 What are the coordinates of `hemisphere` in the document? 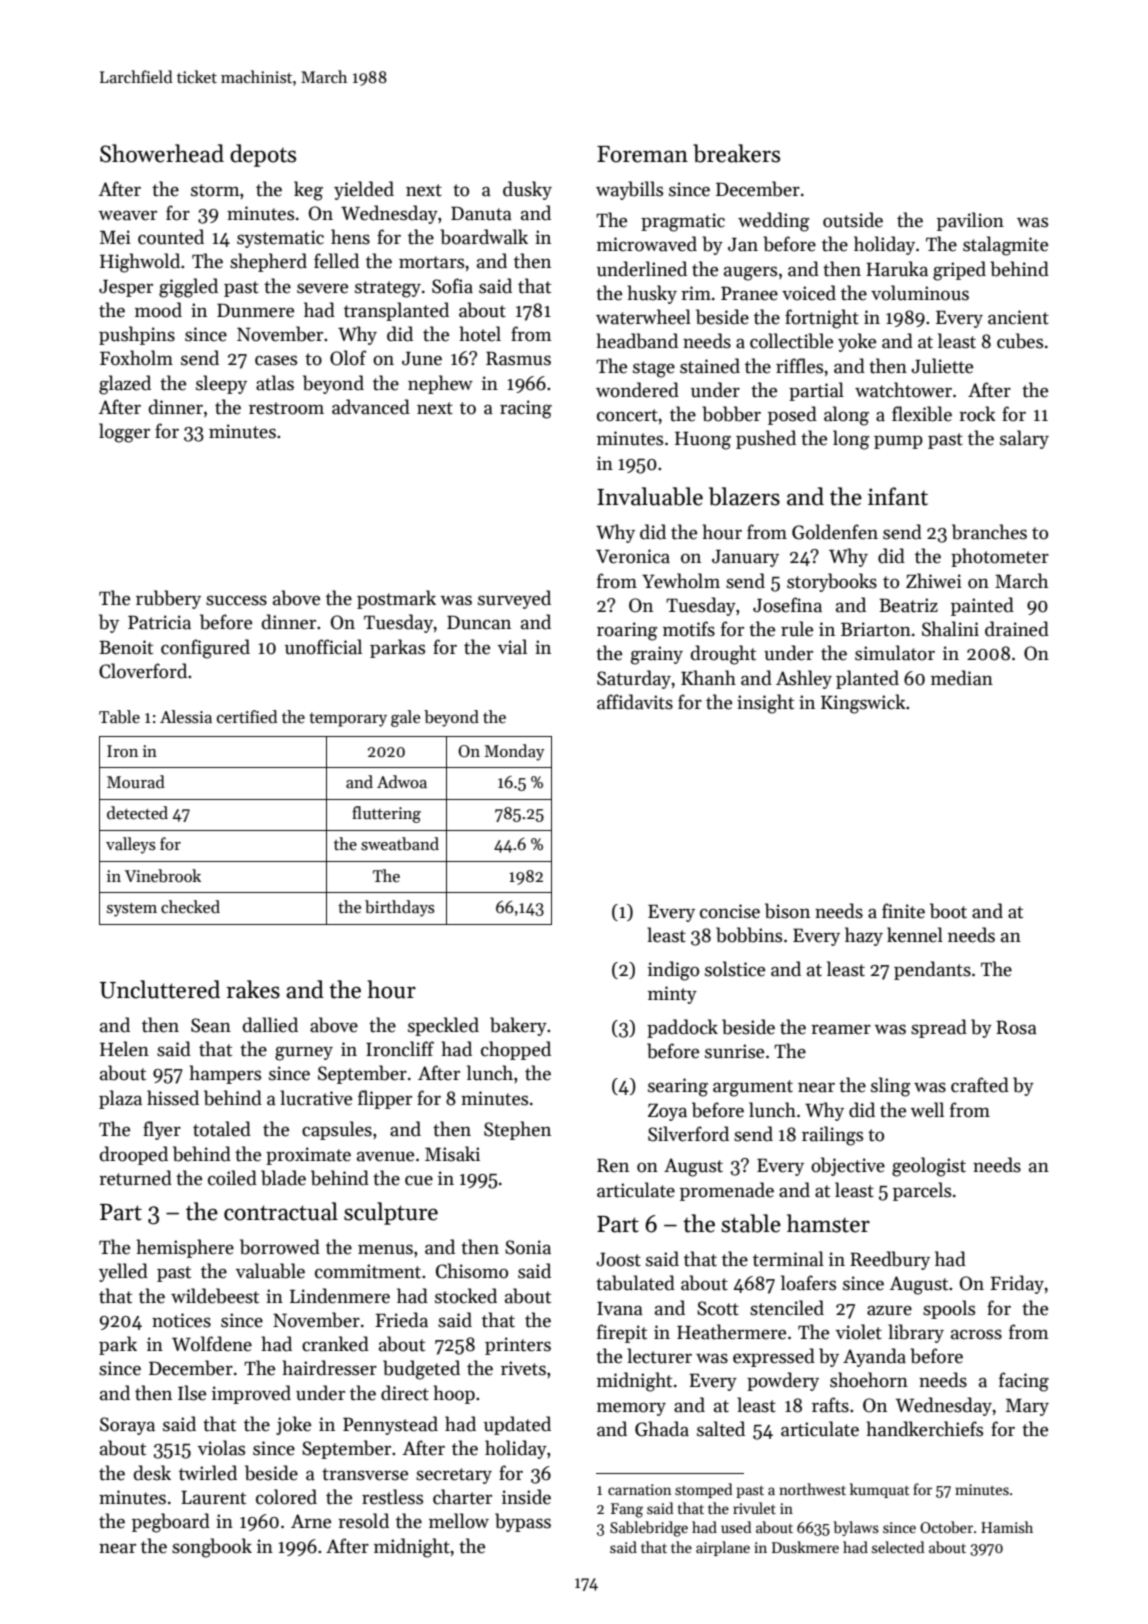 It's located at (185, 1248).
